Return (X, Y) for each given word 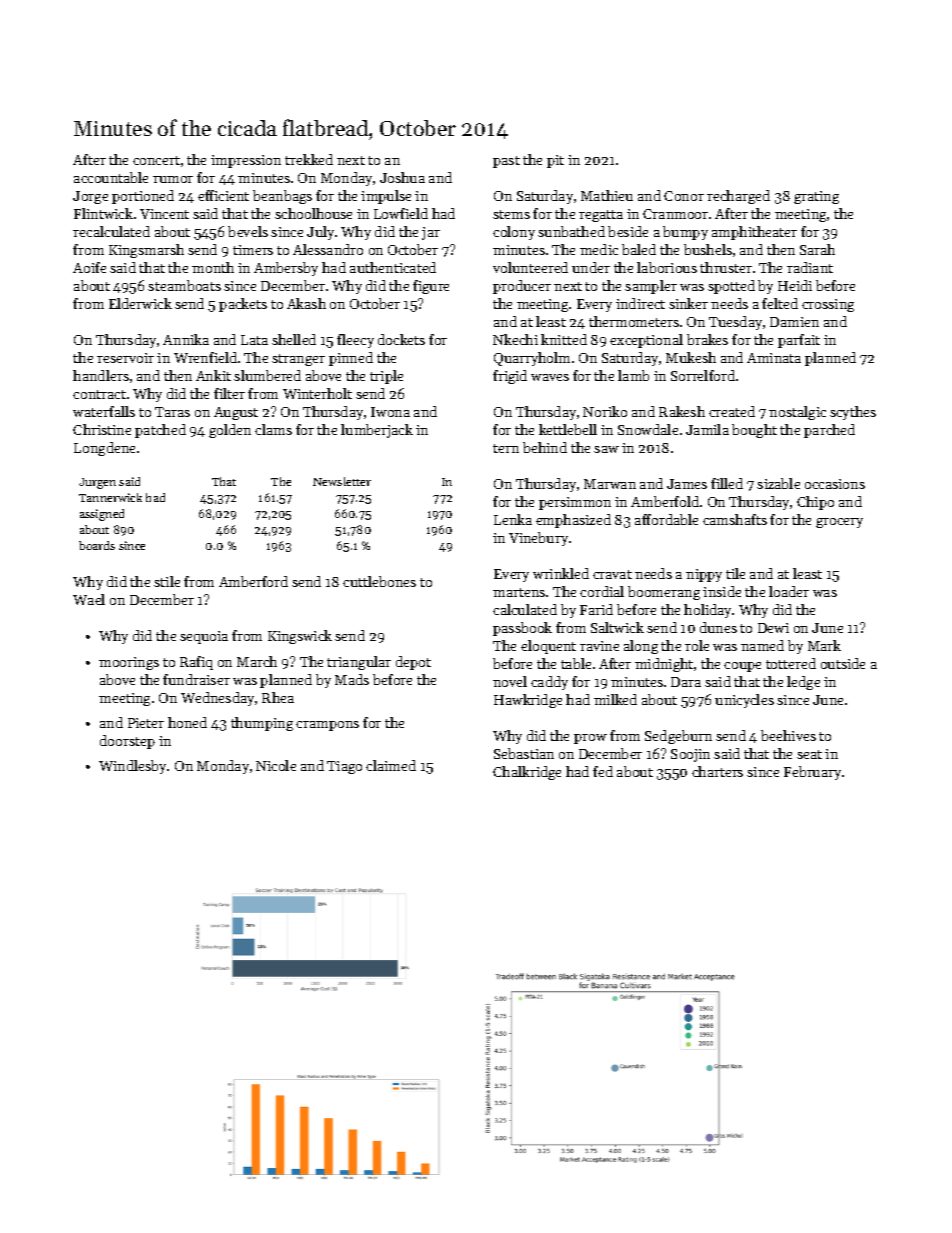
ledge (803, 683)
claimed (391, 765)
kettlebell (568, 429)
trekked (309, 159)
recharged (738, 197)
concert (156, 160)
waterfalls (104, 411)
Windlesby (133, 767)
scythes (853, 413)
